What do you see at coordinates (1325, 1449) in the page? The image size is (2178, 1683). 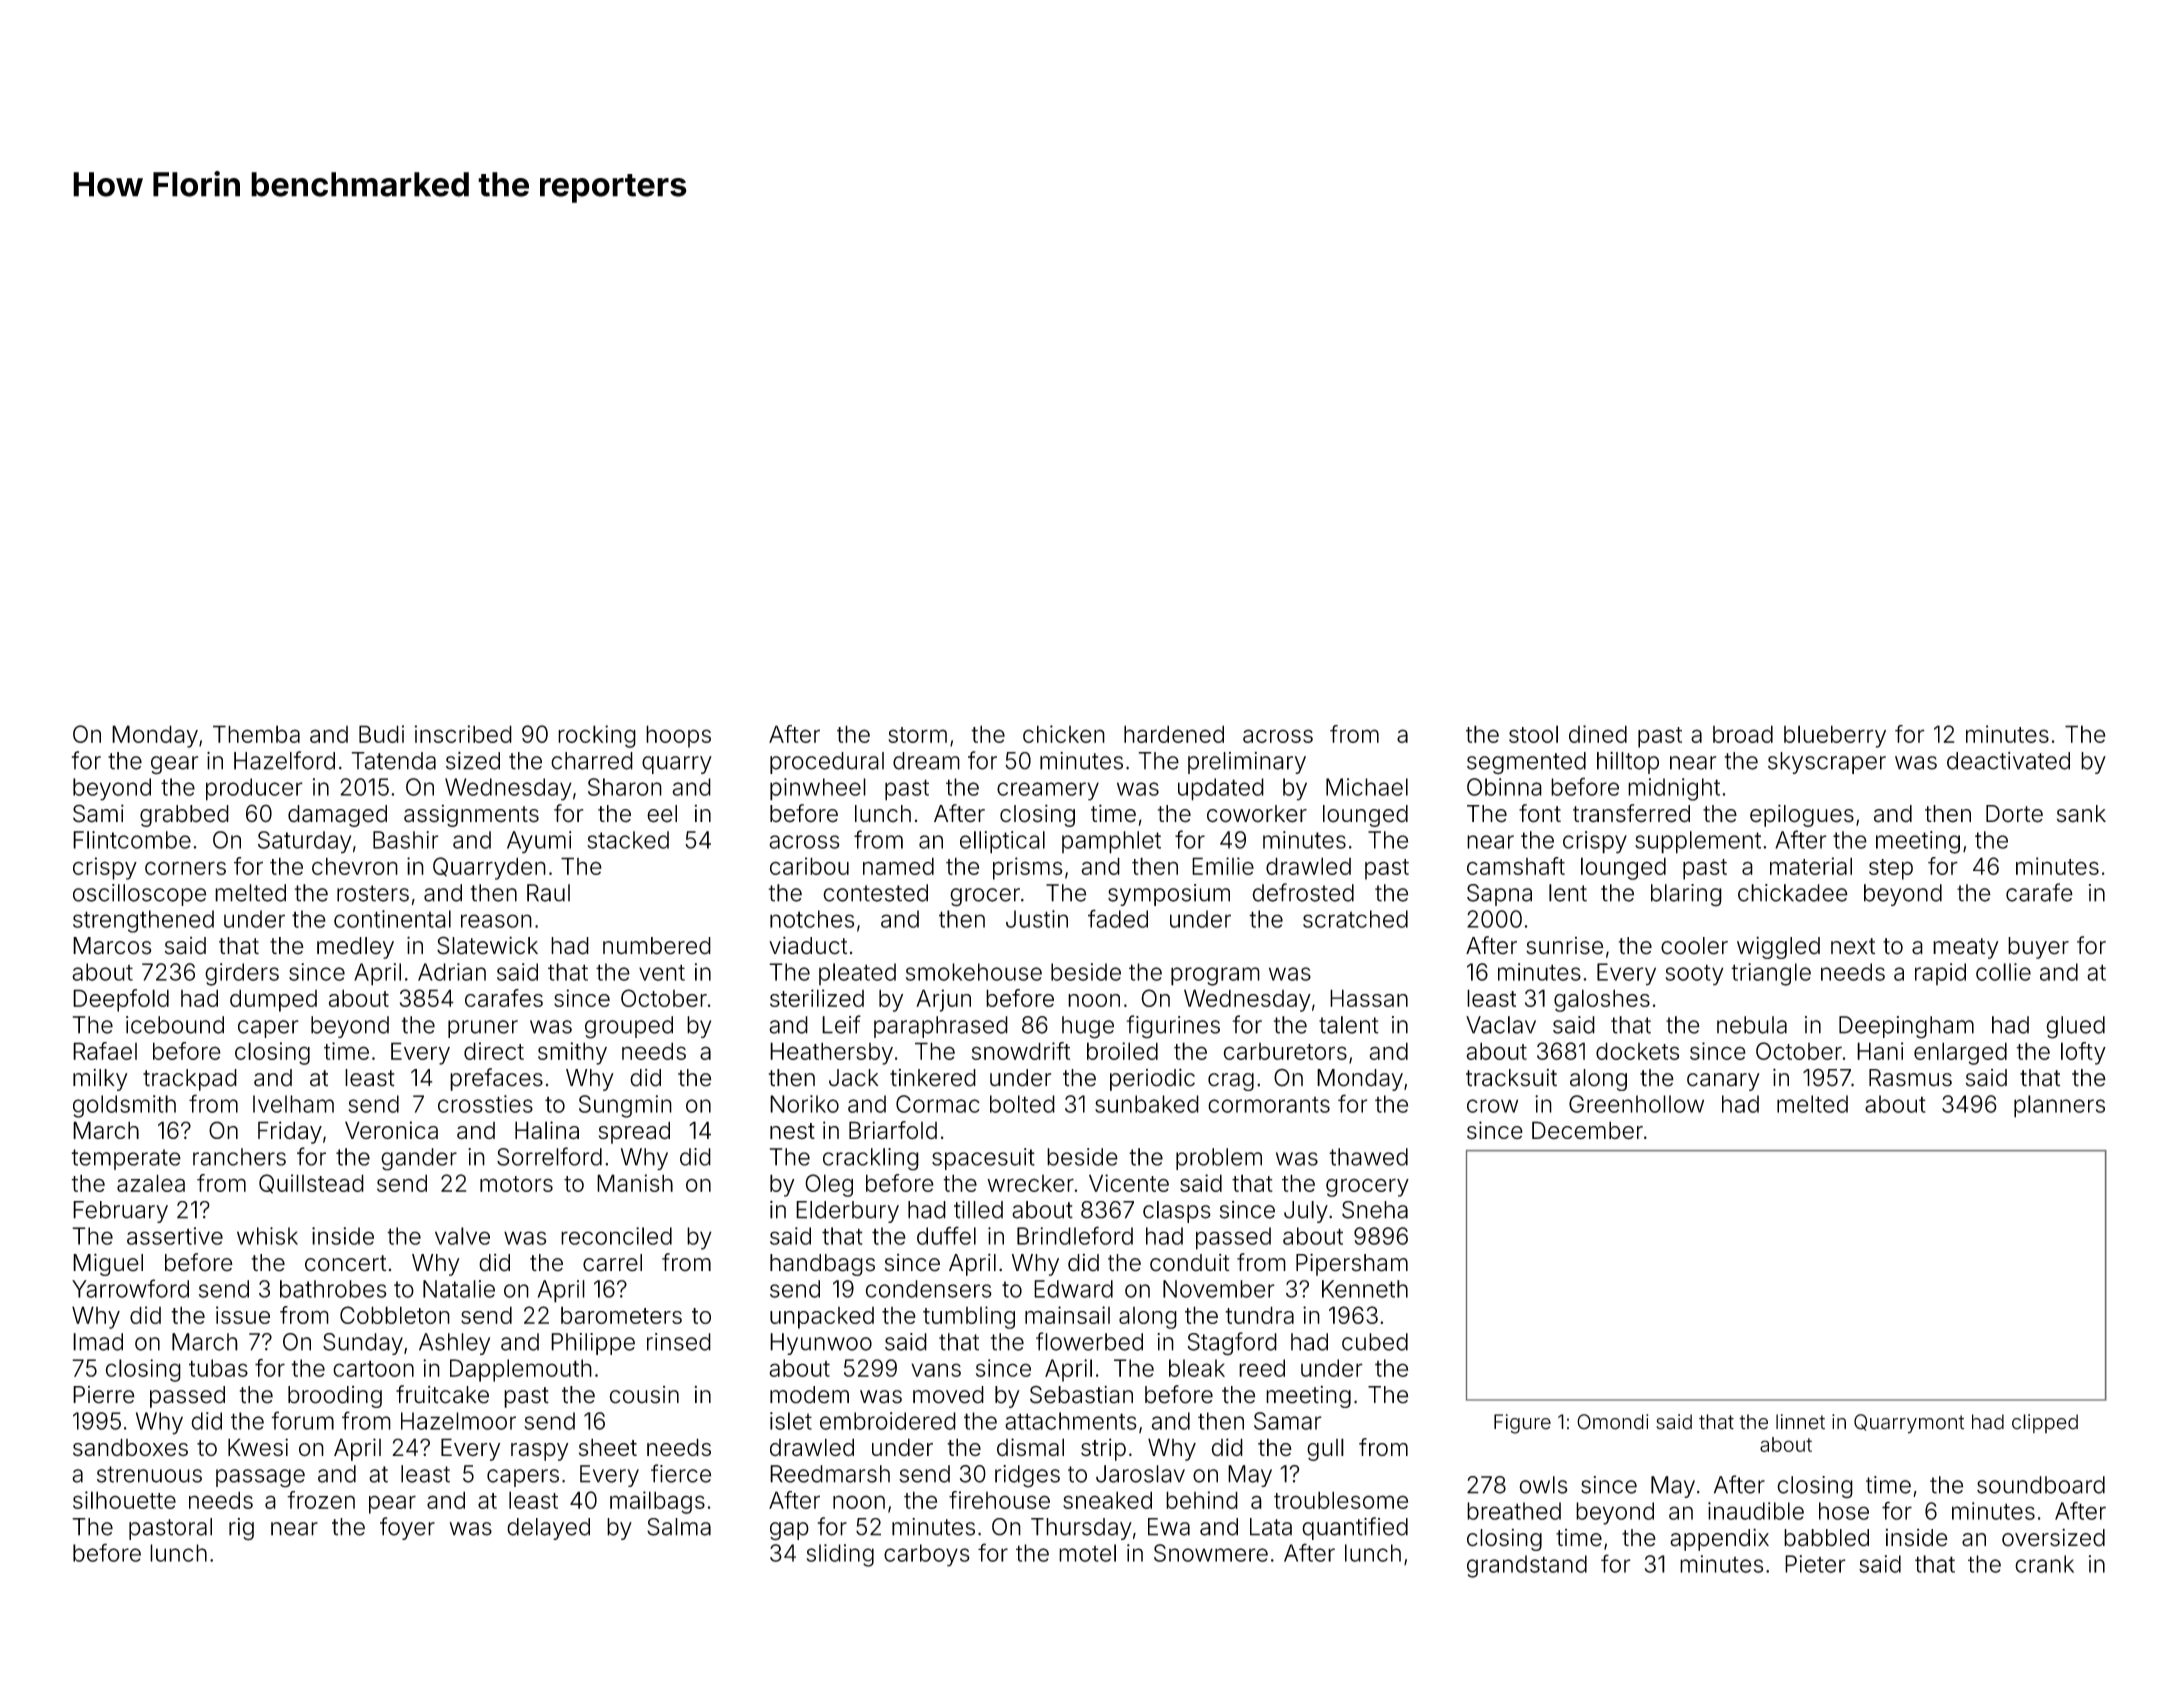 I see `gull` at bounding box center [1325, 1449].
